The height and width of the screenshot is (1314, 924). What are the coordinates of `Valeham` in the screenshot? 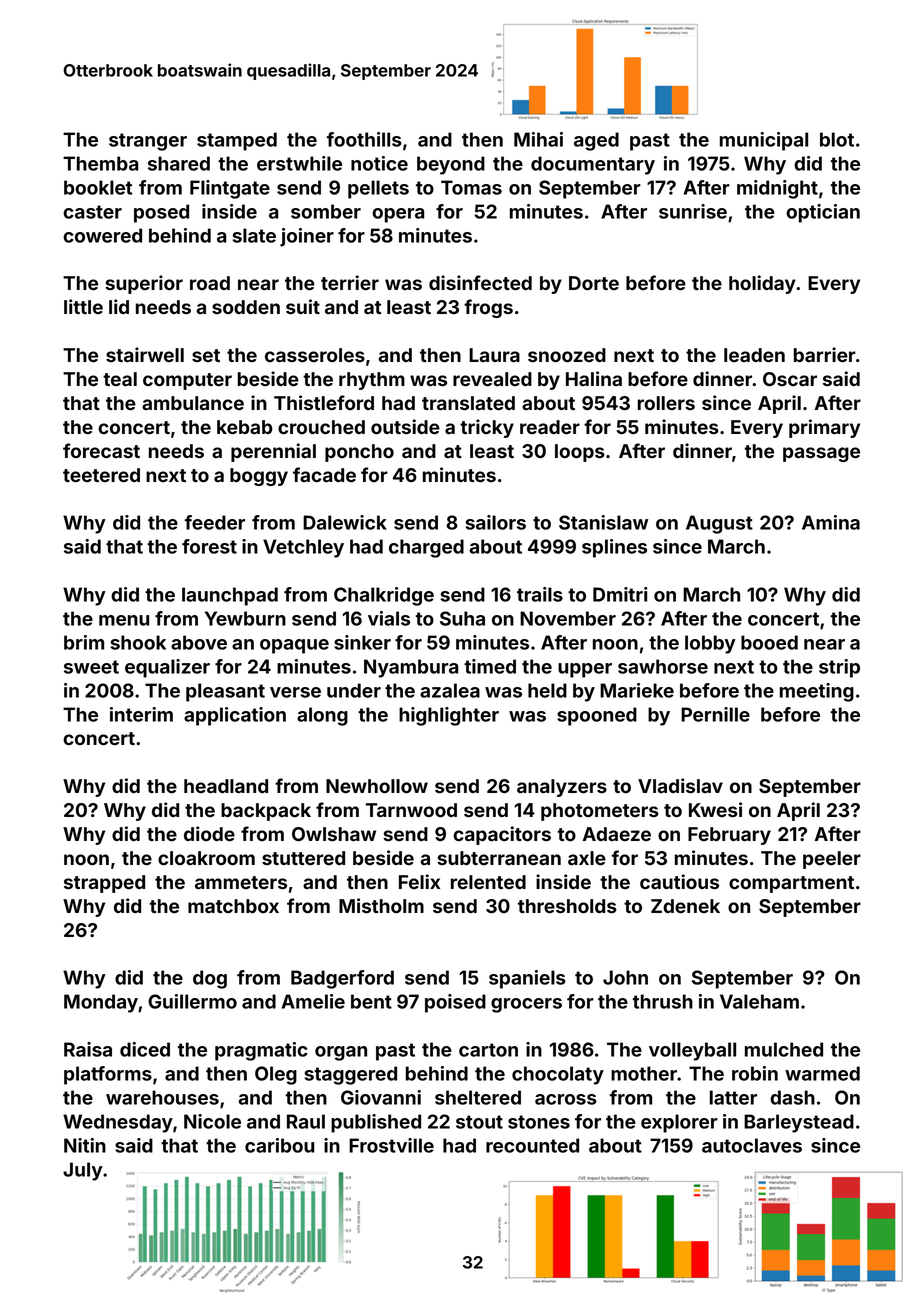 It's located at (759, 1001).
